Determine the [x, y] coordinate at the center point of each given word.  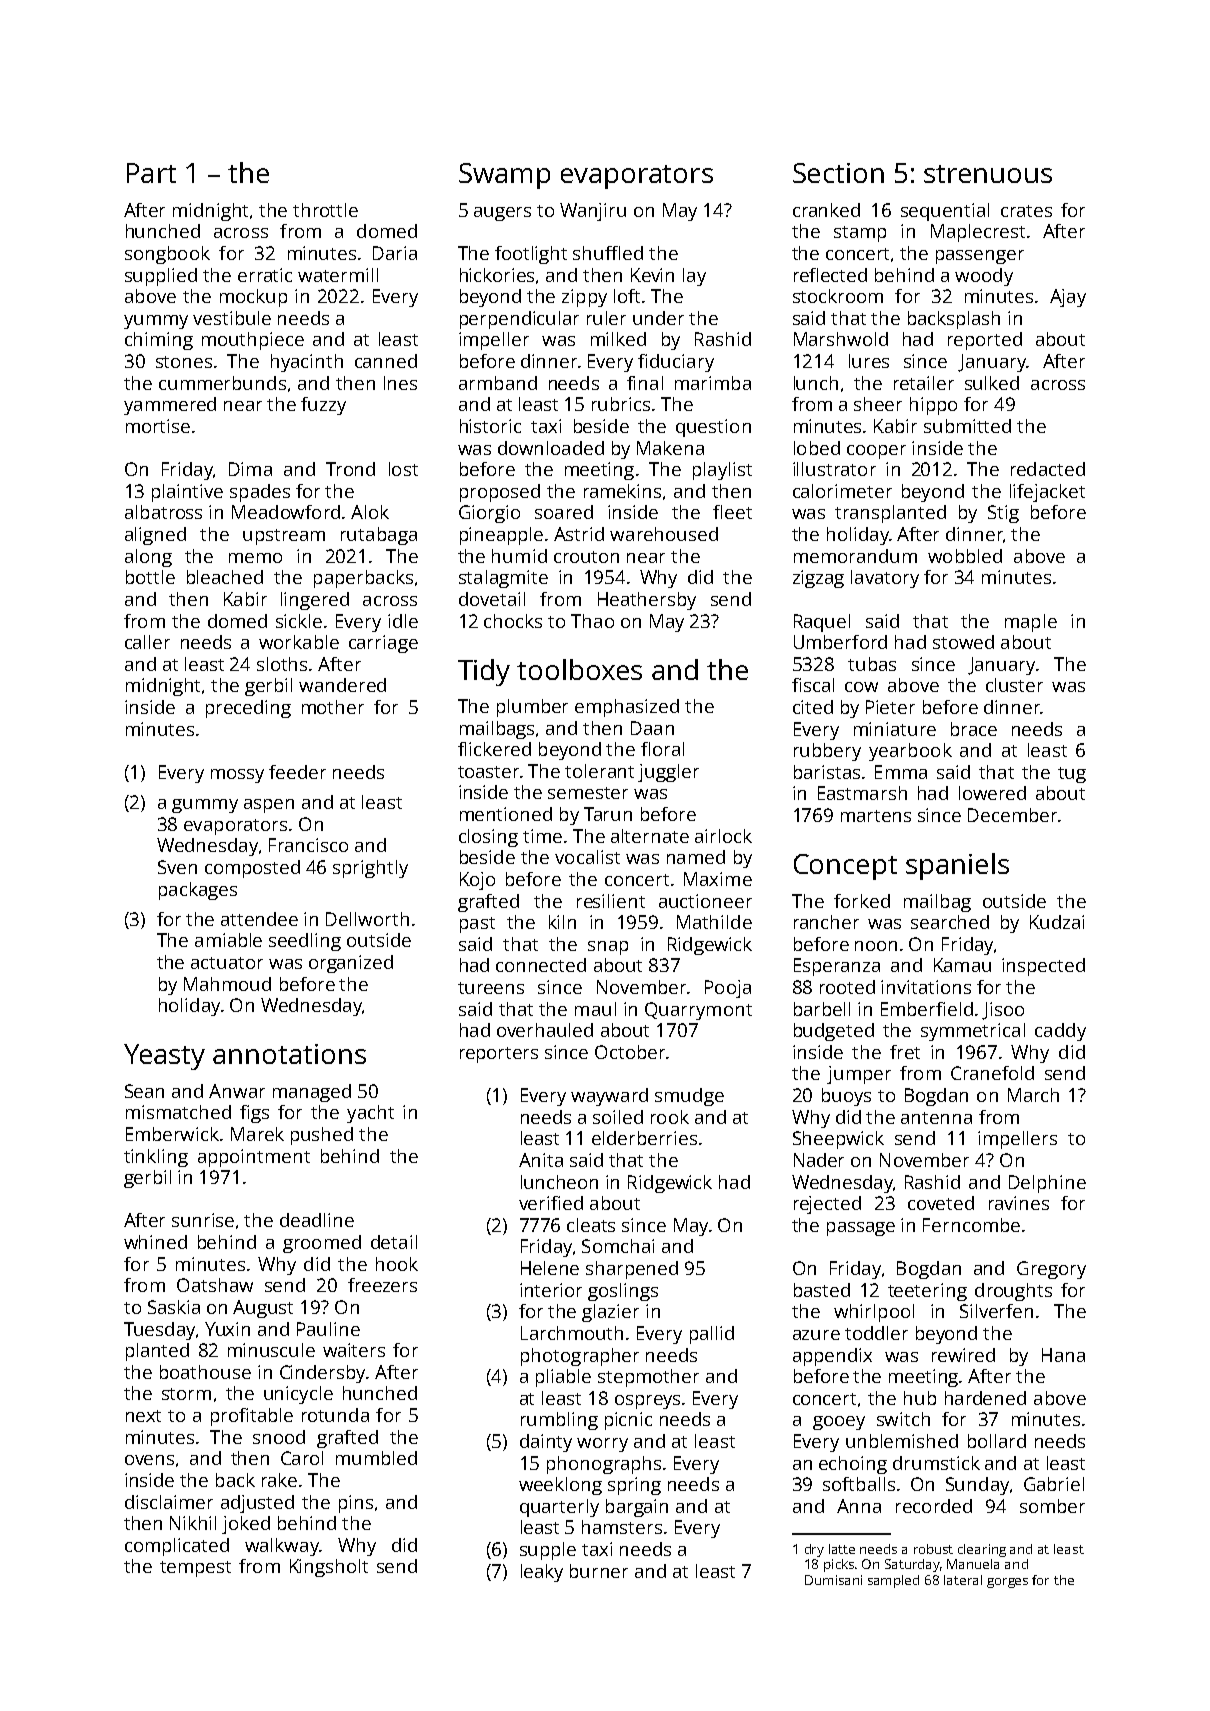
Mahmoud [227, 984]
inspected [1043, 967]
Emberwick [172, 1134]
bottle [150, 577]
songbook [167, 255]
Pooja [728, 989]
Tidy [484, 672]
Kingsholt [329, 1568]
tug [1072, 775]
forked [862, 901]
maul [595, 1009]
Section [838, 173]
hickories [497, 275]
